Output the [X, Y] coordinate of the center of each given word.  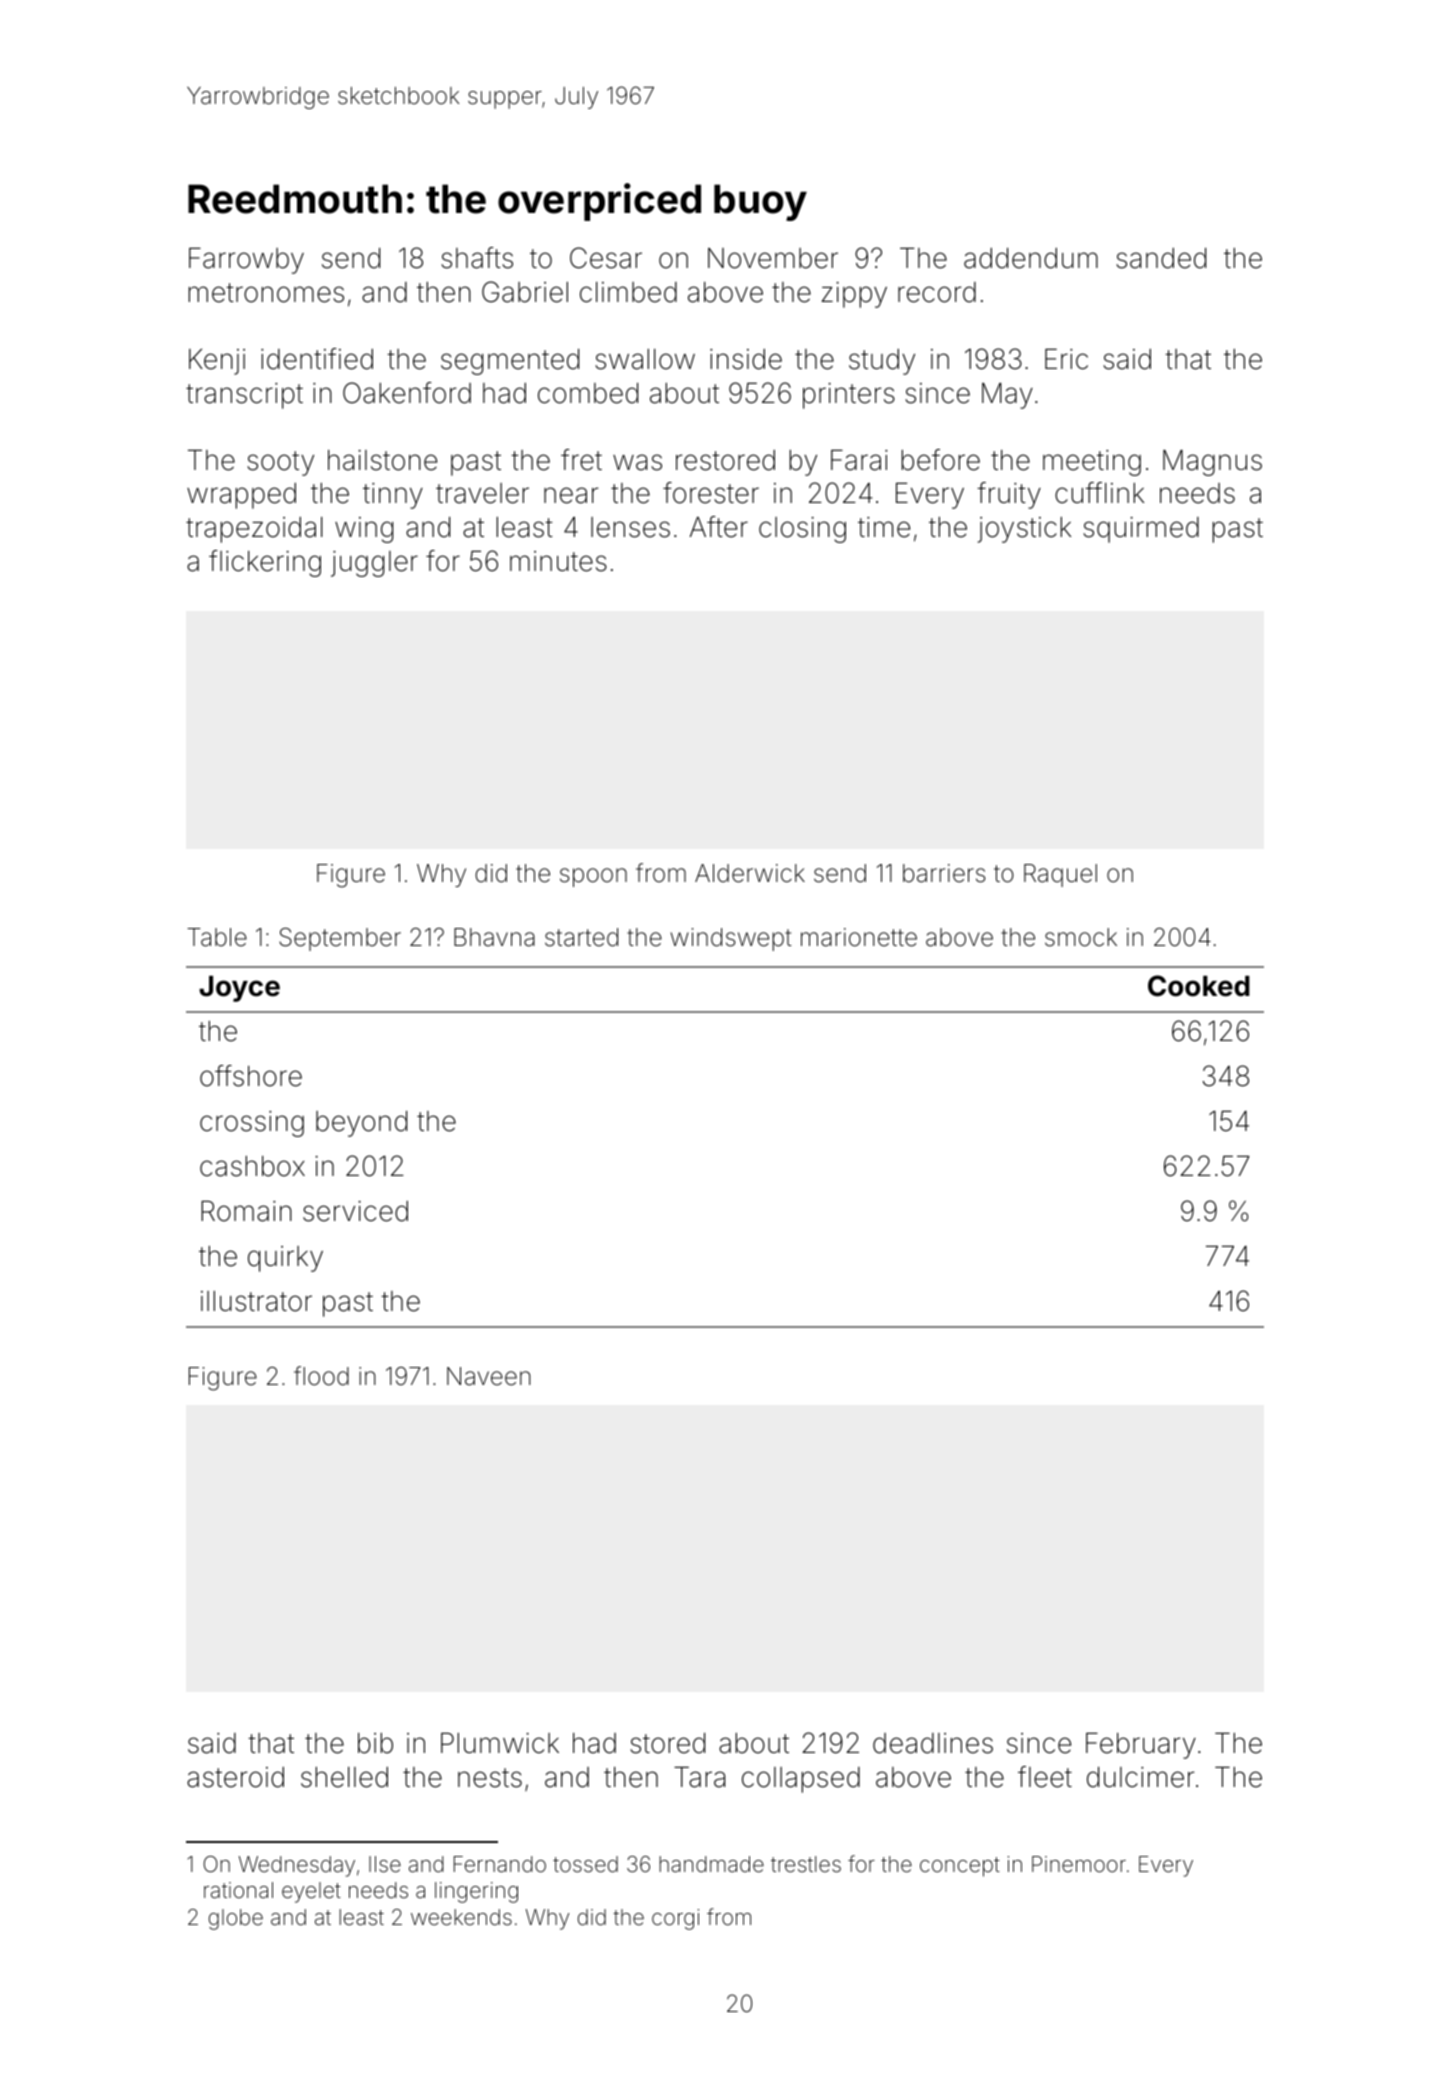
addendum [1031, 258]
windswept [731, 939]
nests [490, 1778]
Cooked [1199, 986]
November [773, 258]
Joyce [239, 989]
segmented [510, 362]
